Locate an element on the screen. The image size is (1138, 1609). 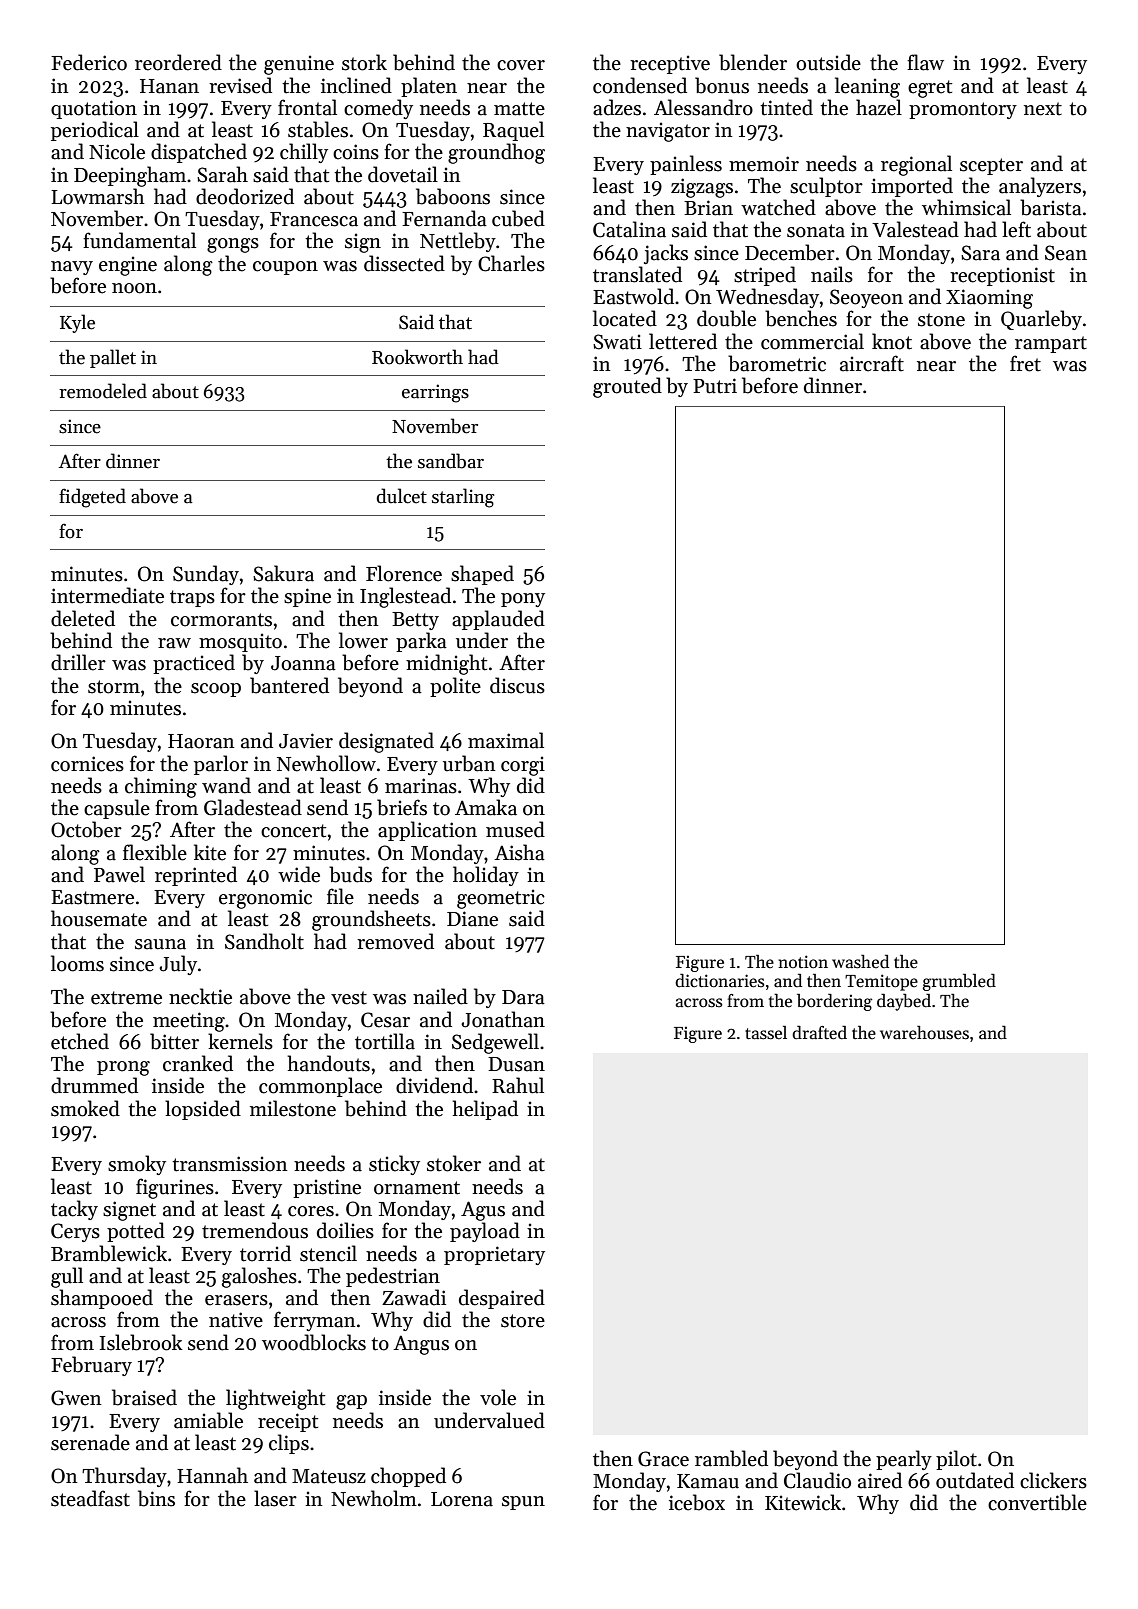
revised is located at coordinates (240, 85).
